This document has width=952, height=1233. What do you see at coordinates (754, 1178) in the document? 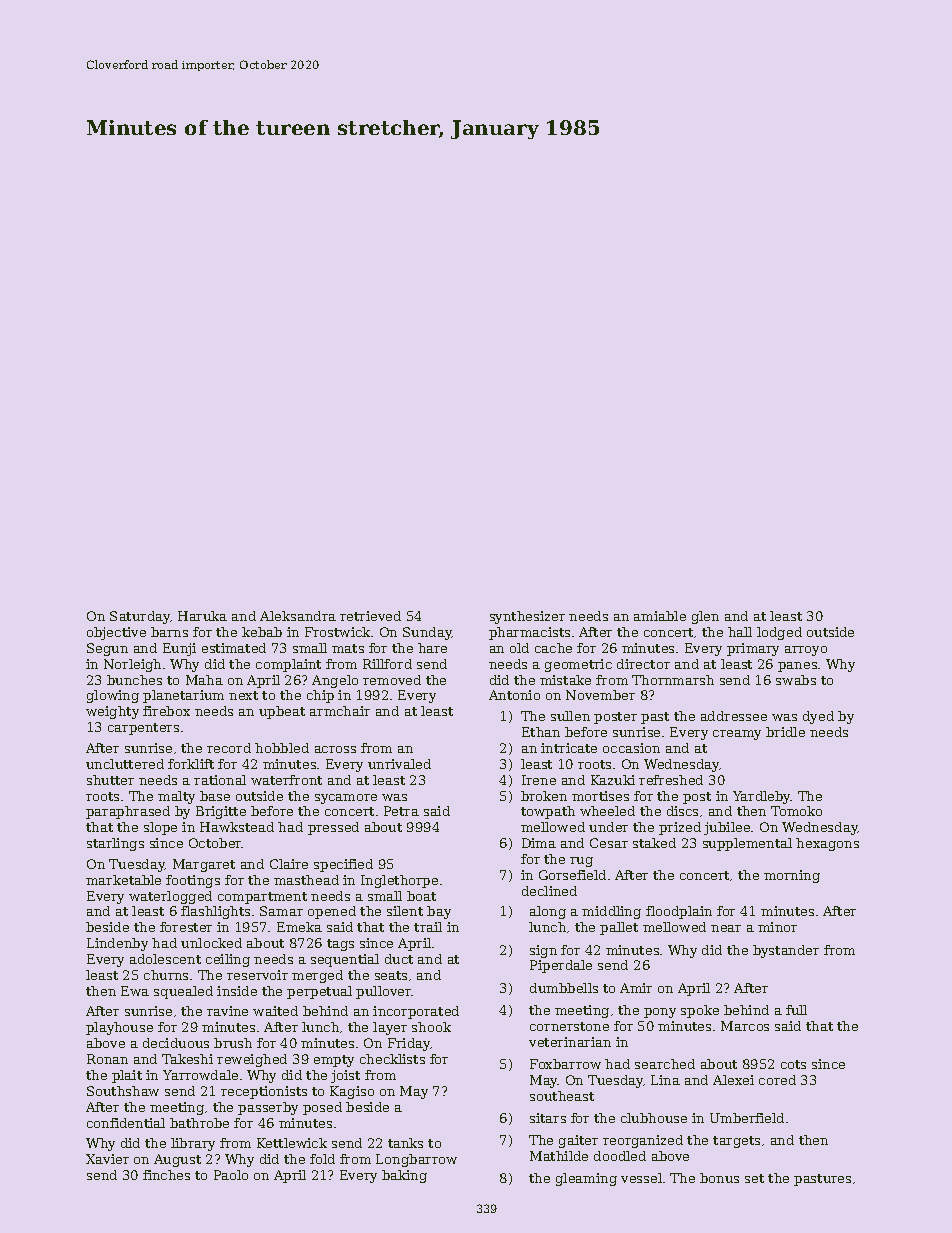
I see `set` at bounding box center [754, 1178].
